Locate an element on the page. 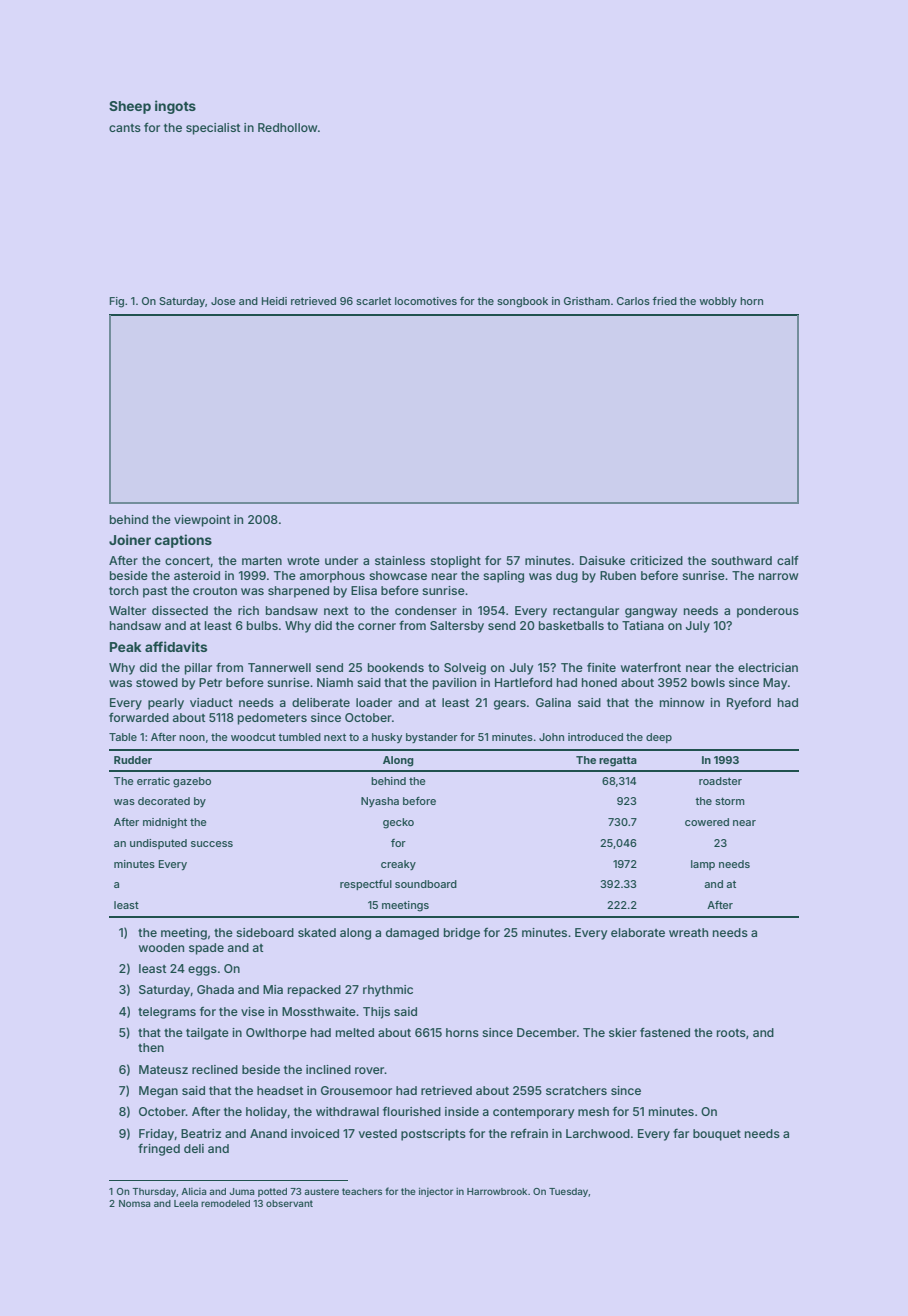  creaky is located at coordinates (398, 865).
